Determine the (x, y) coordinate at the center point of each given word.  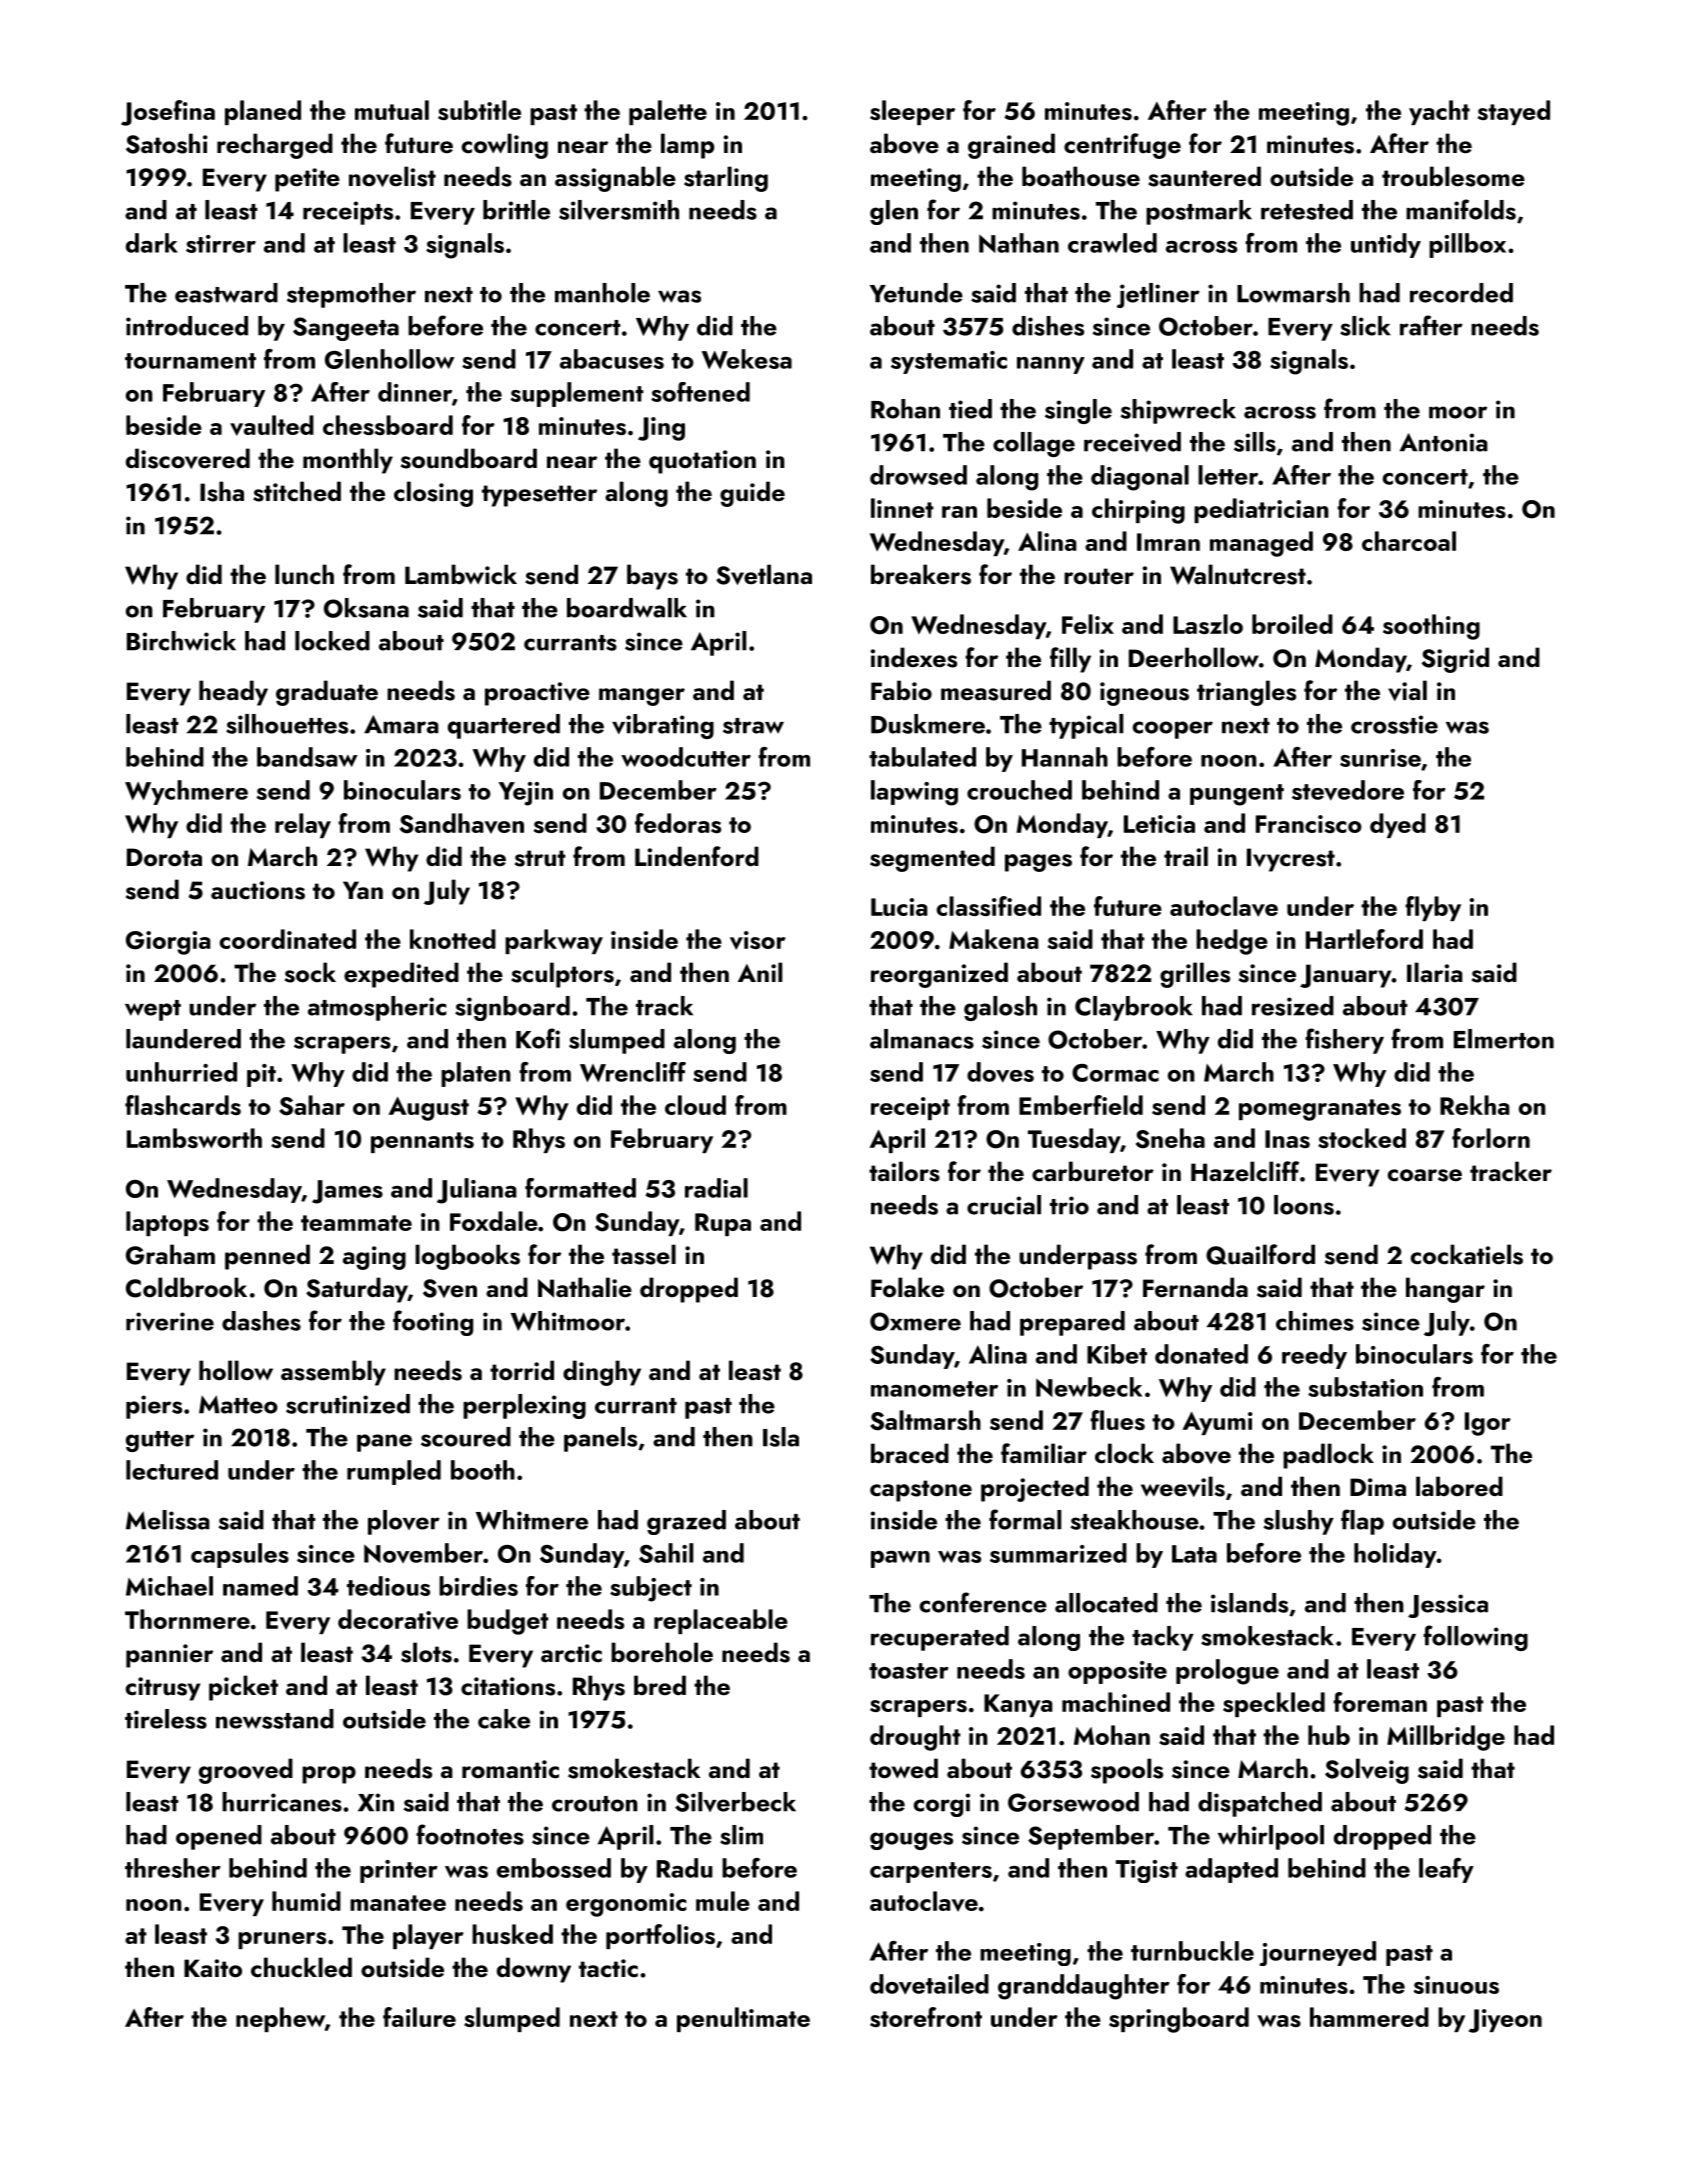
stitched (297, 491)
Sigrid (1455, 660)
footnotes (470, 1834)
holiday (1395, 1555)
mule (723, 1901)
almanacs (922, 1039)
